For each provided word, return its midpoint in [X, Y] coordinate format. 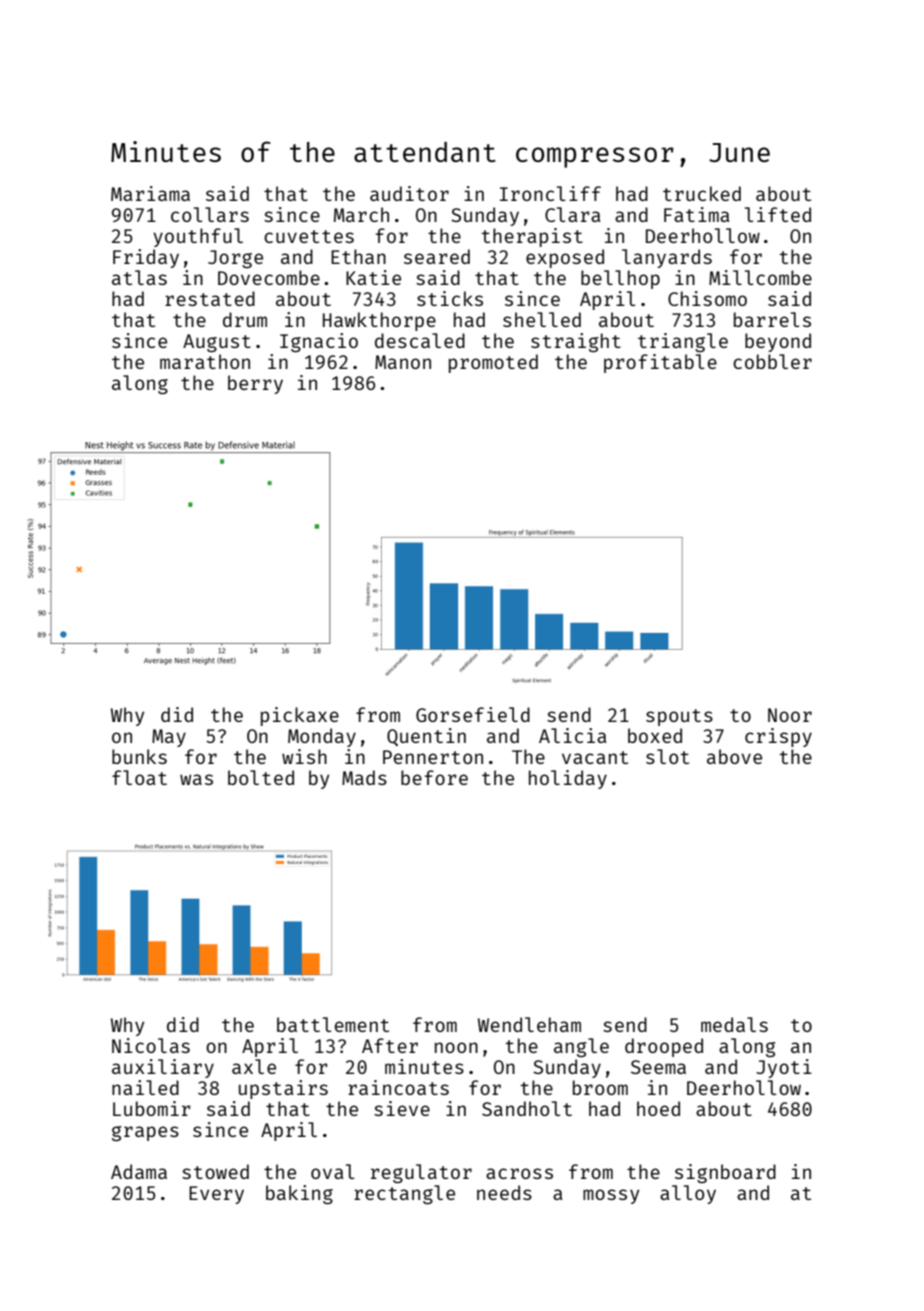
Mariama [150, 193]
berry [255, 384]
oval [333, 1171]
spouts [679, 717]
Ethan [358, 256]
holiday [568, 779]
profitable [660, 363]
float [139, 777]
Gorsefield [473, 714]
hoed [658, 1108]
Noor [790, 715]
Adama [139, 1171]
